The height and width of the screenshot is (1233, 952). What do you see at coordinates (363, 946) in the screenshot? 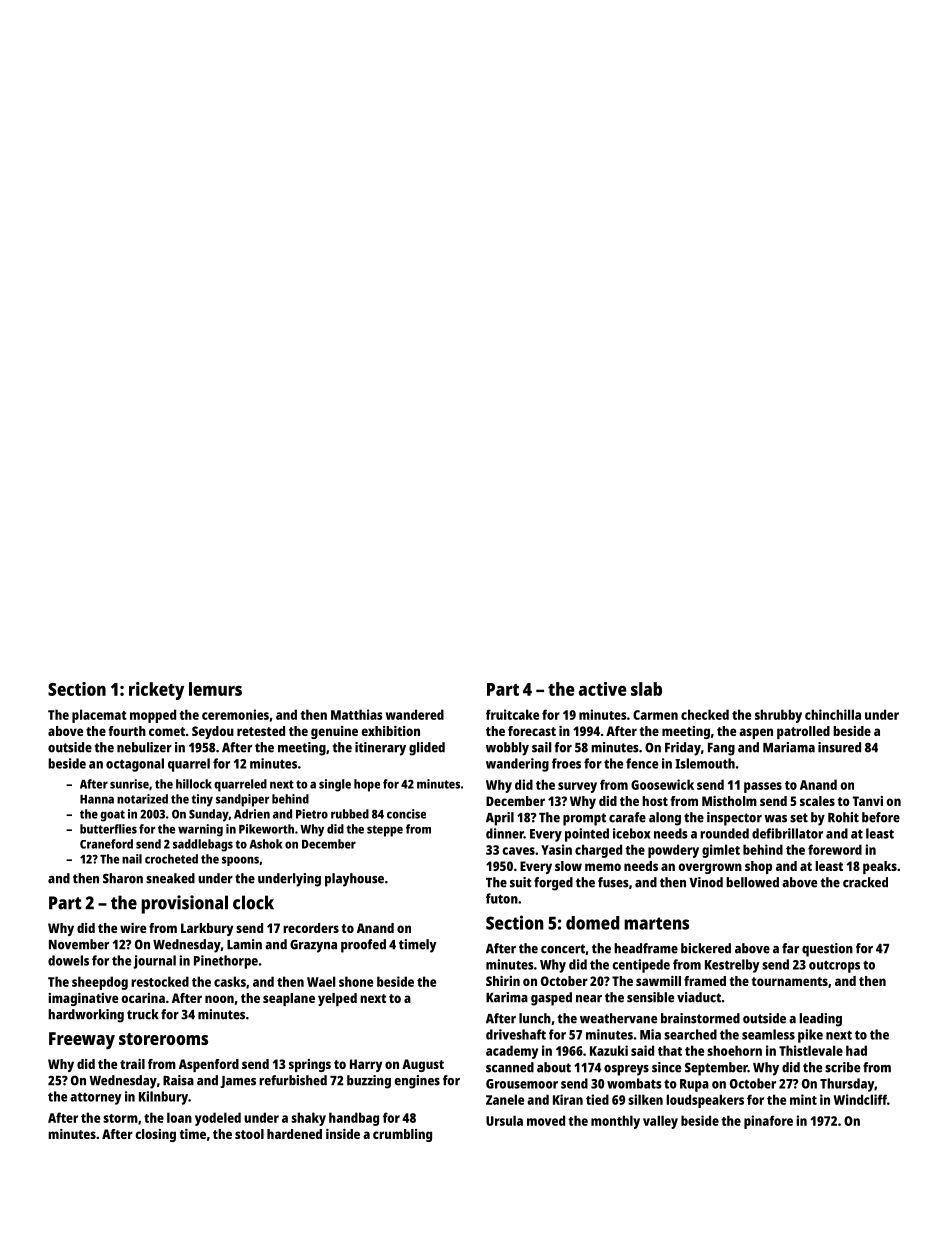
I see `proofed` at bounding box center [363, 946].
